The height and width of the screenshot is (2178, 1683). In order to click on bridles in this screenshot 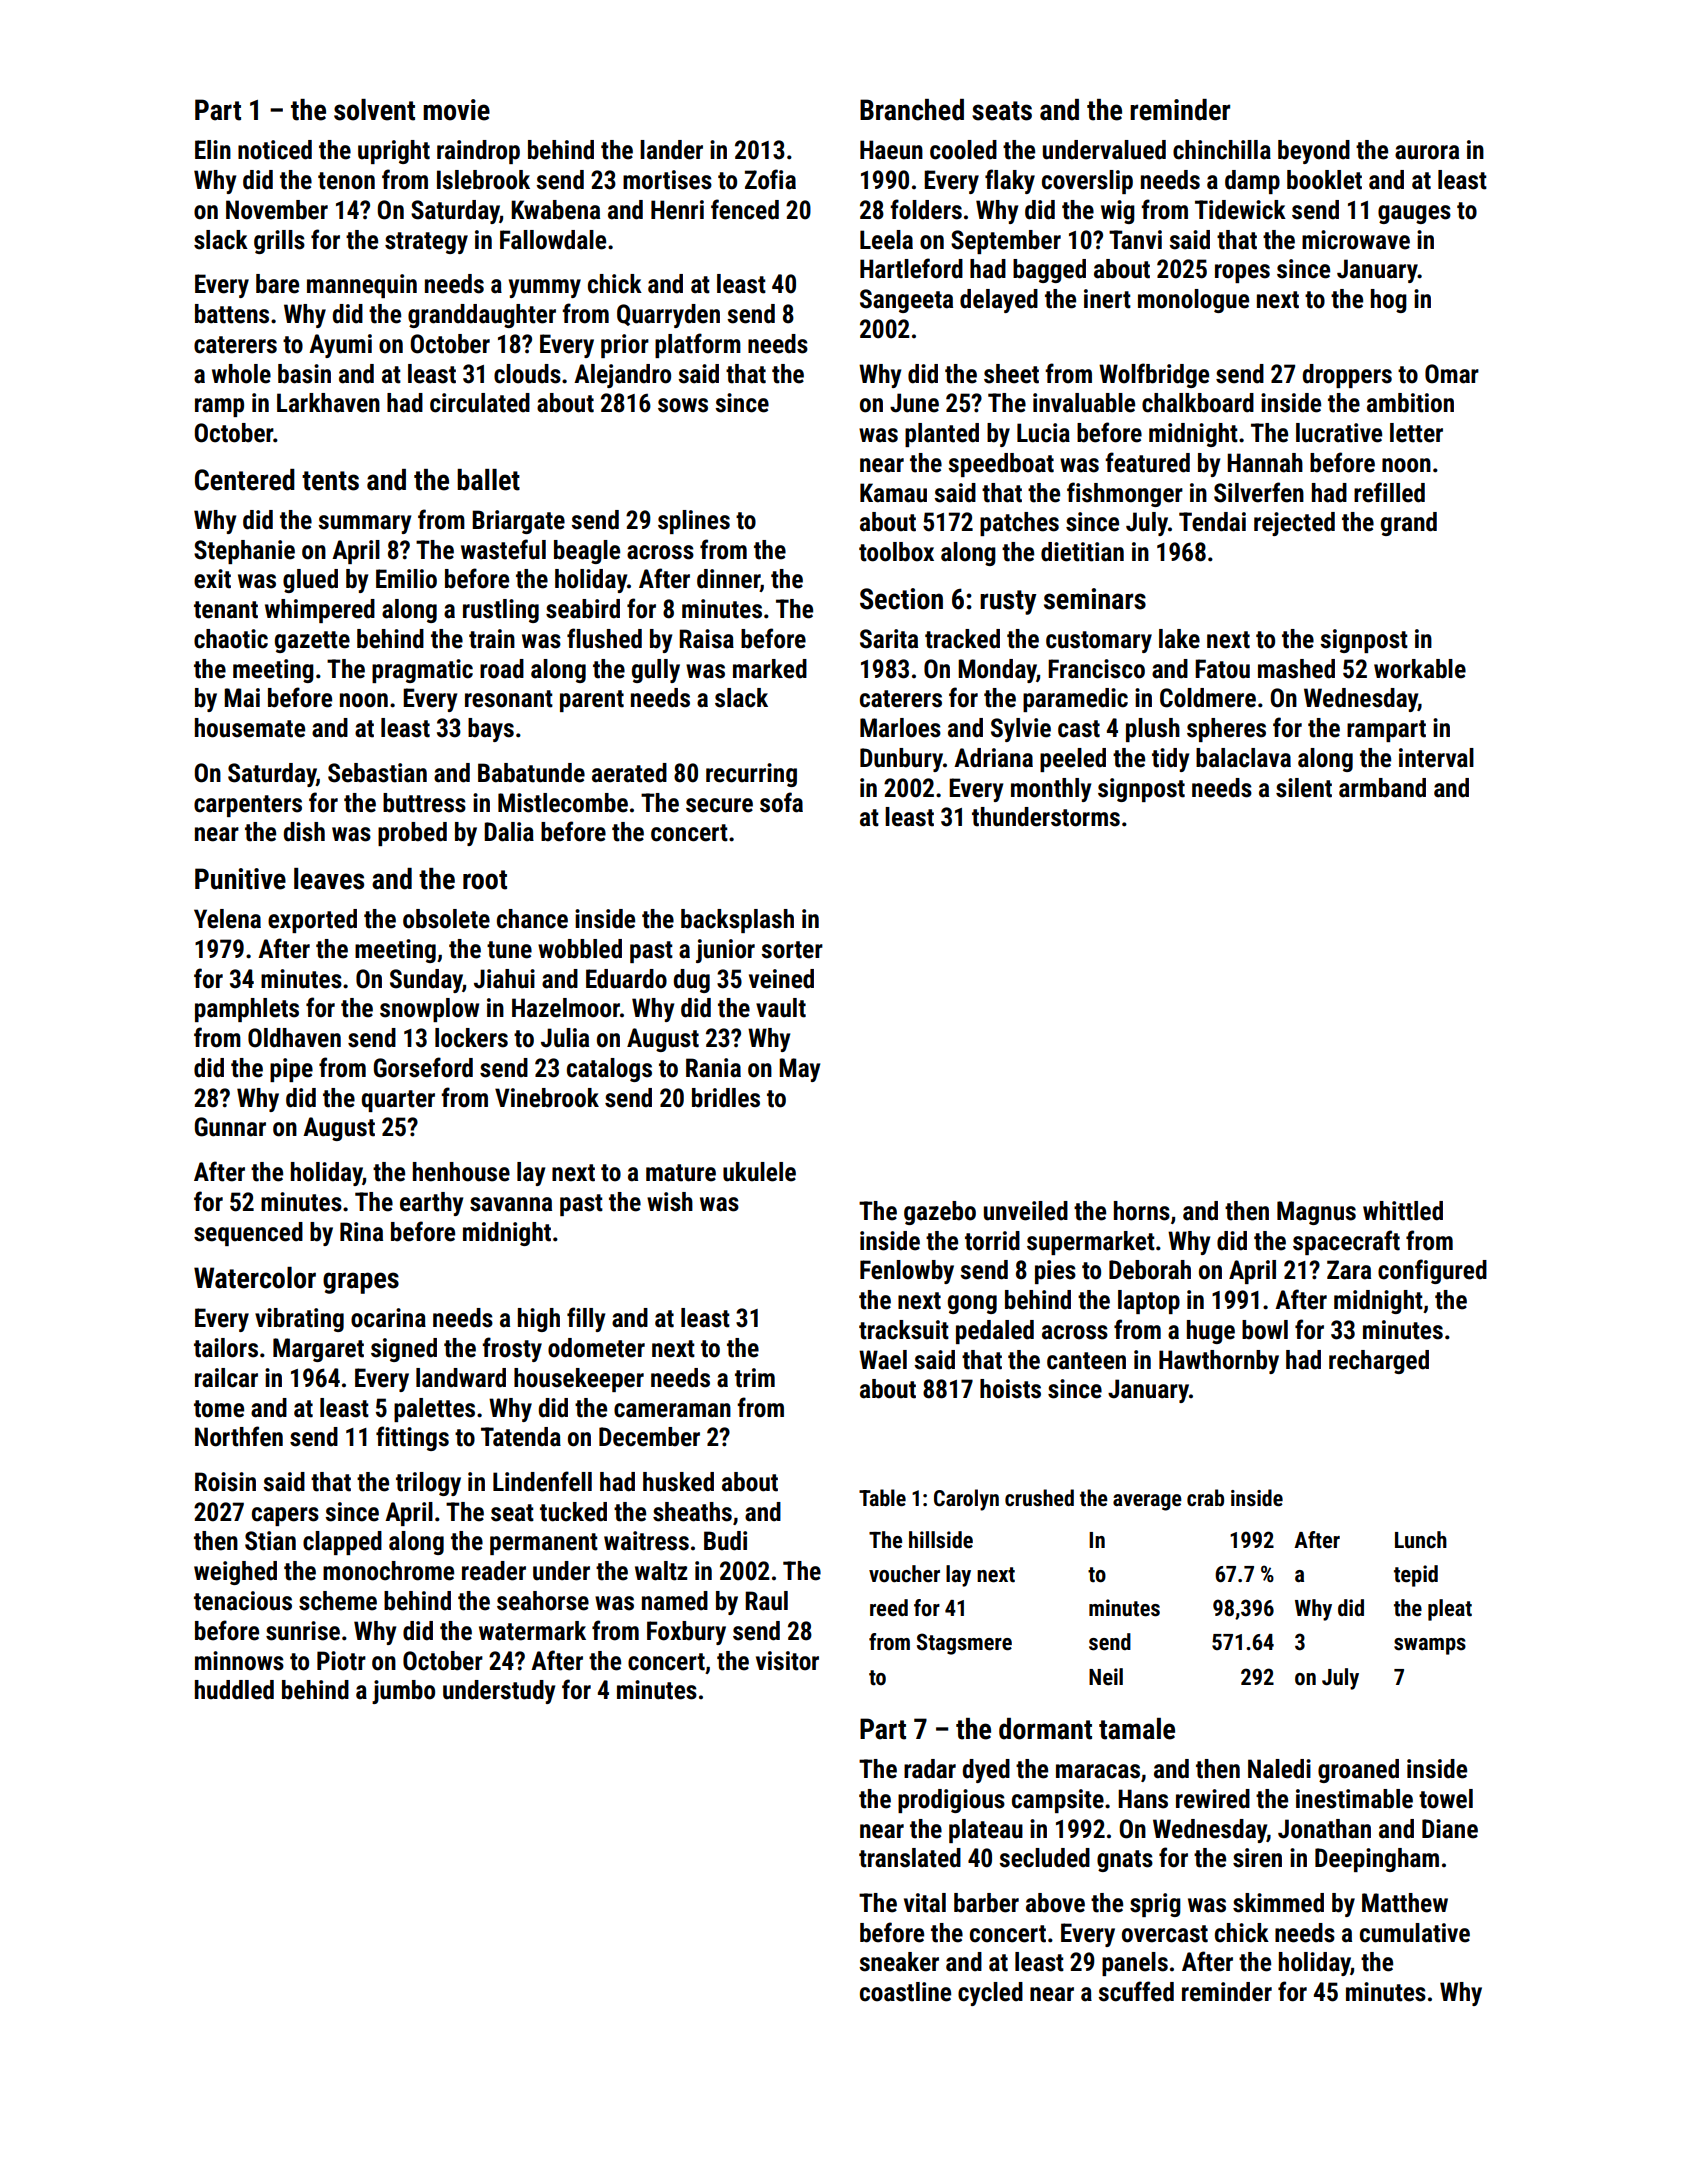, I will do `click(726, 1098)`.
